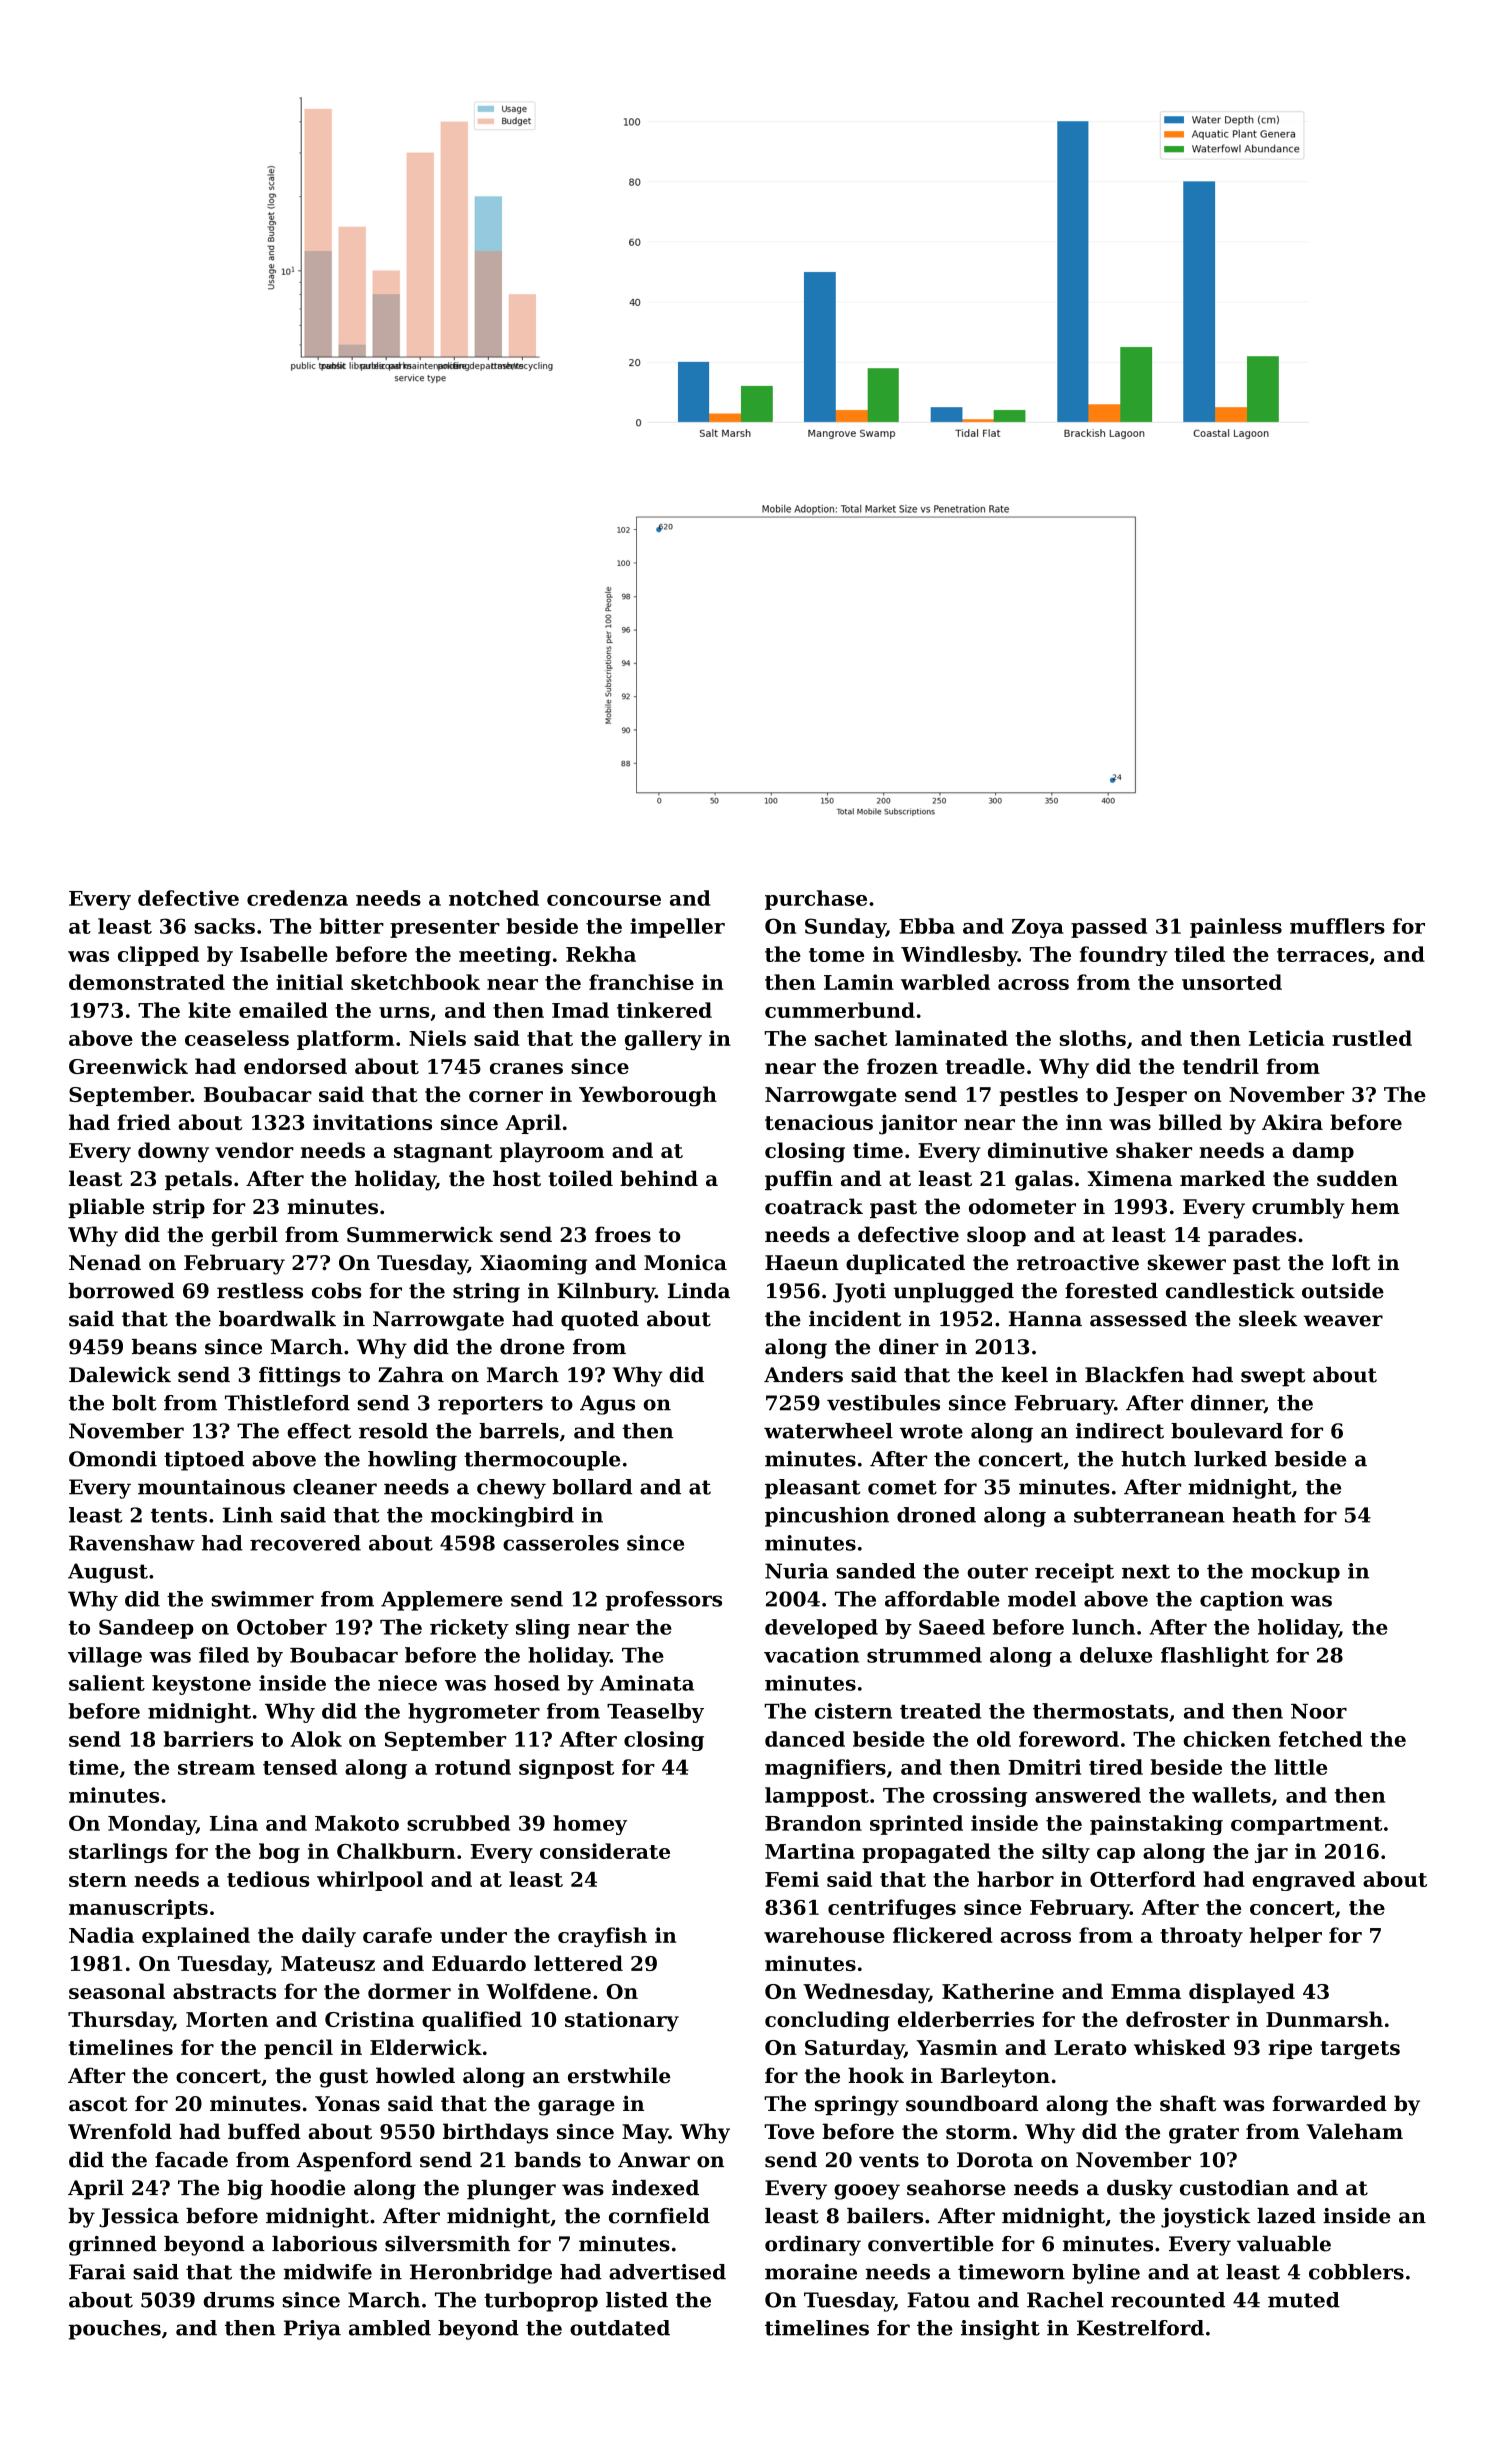 Image resolution: width=1496 pixels, height=2464 pixels. Describe the element at coordinates (238, 2300) in the page. I see `drums` at that location.
